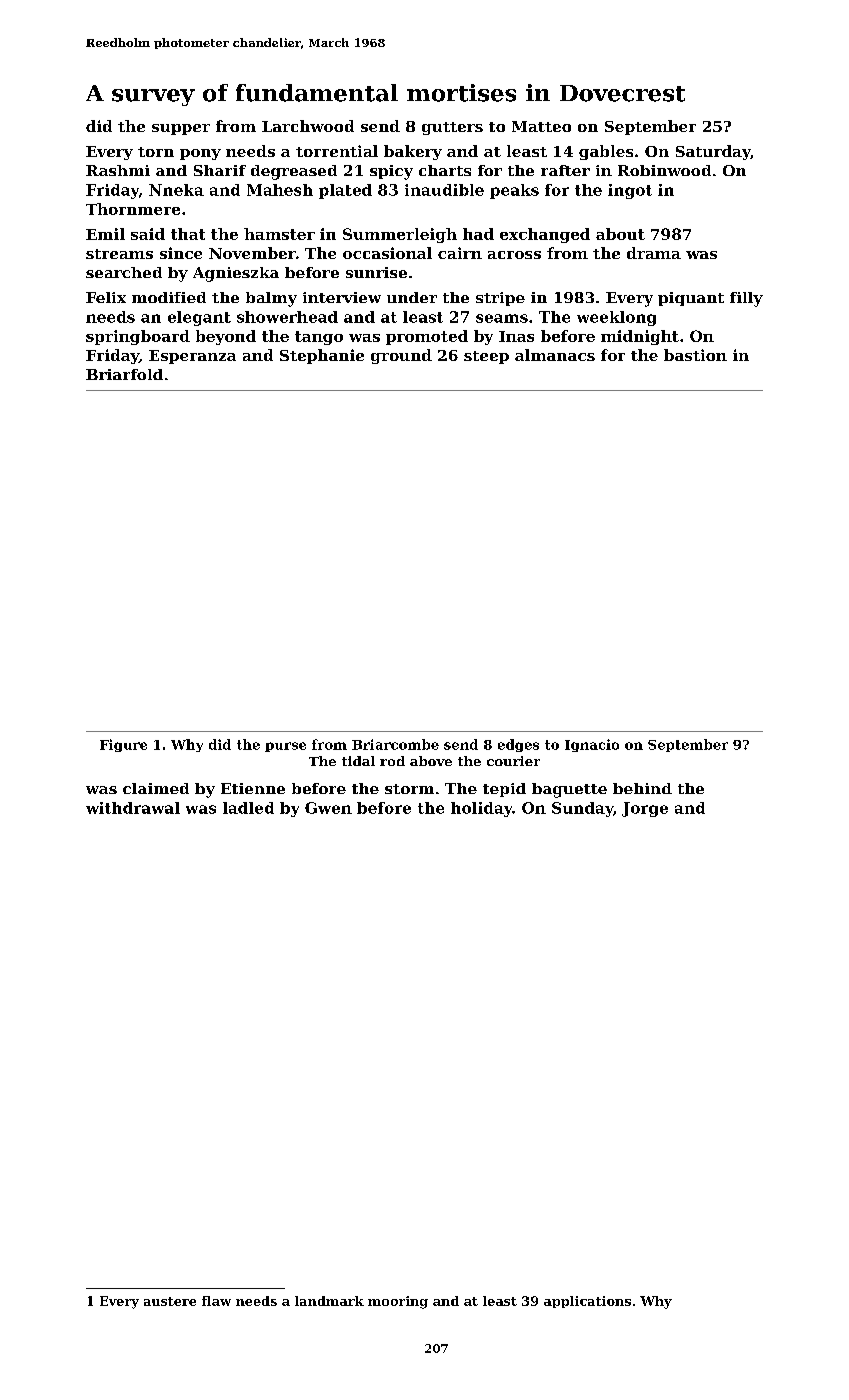 This screenshot has height=1400, width=849. Describe the element at coordinates (555, 355) in the screenshot. I see `almanacs` at that location.
